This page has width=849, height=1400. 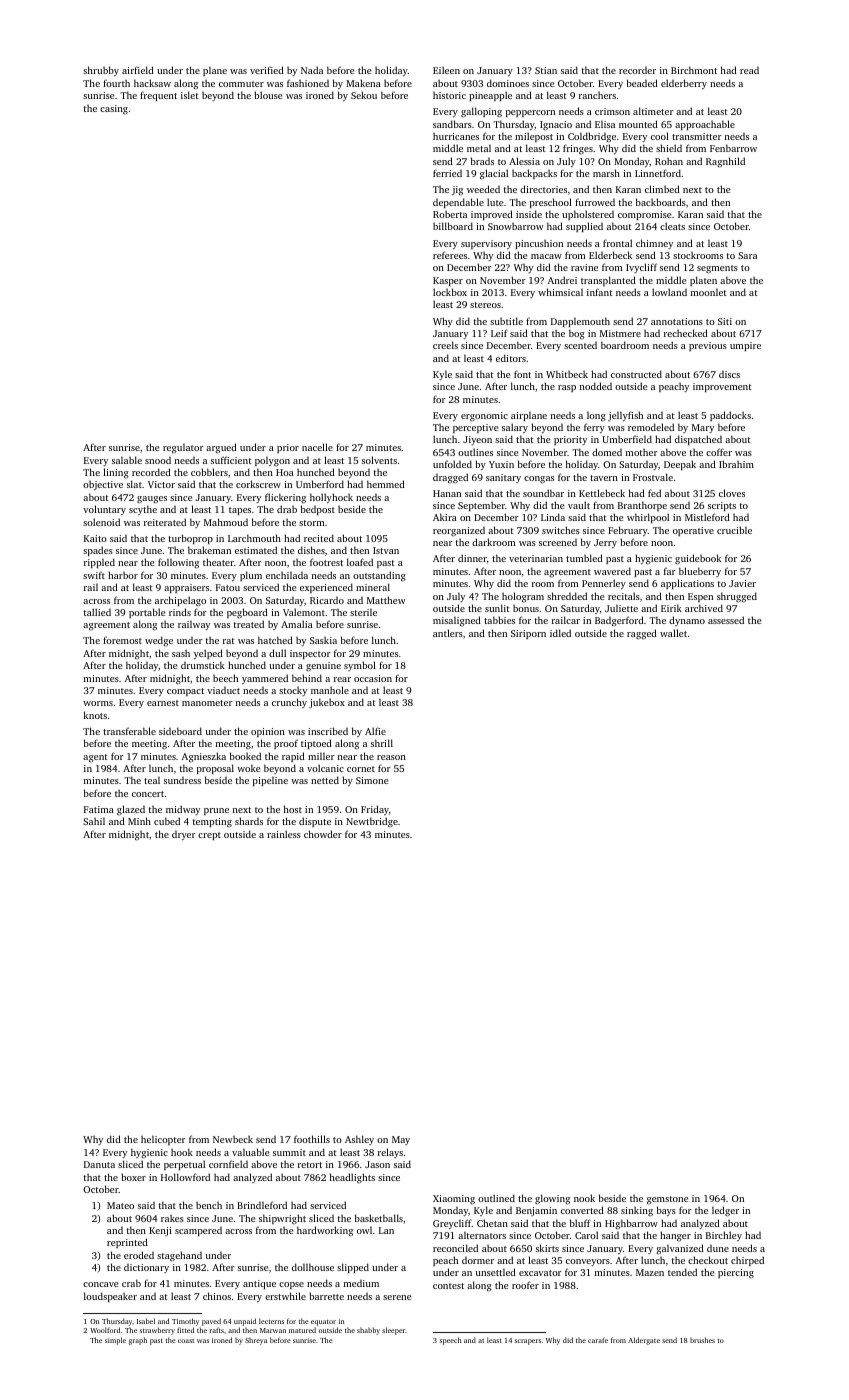 I want to click on contest, so click(x=448, y=1286).
